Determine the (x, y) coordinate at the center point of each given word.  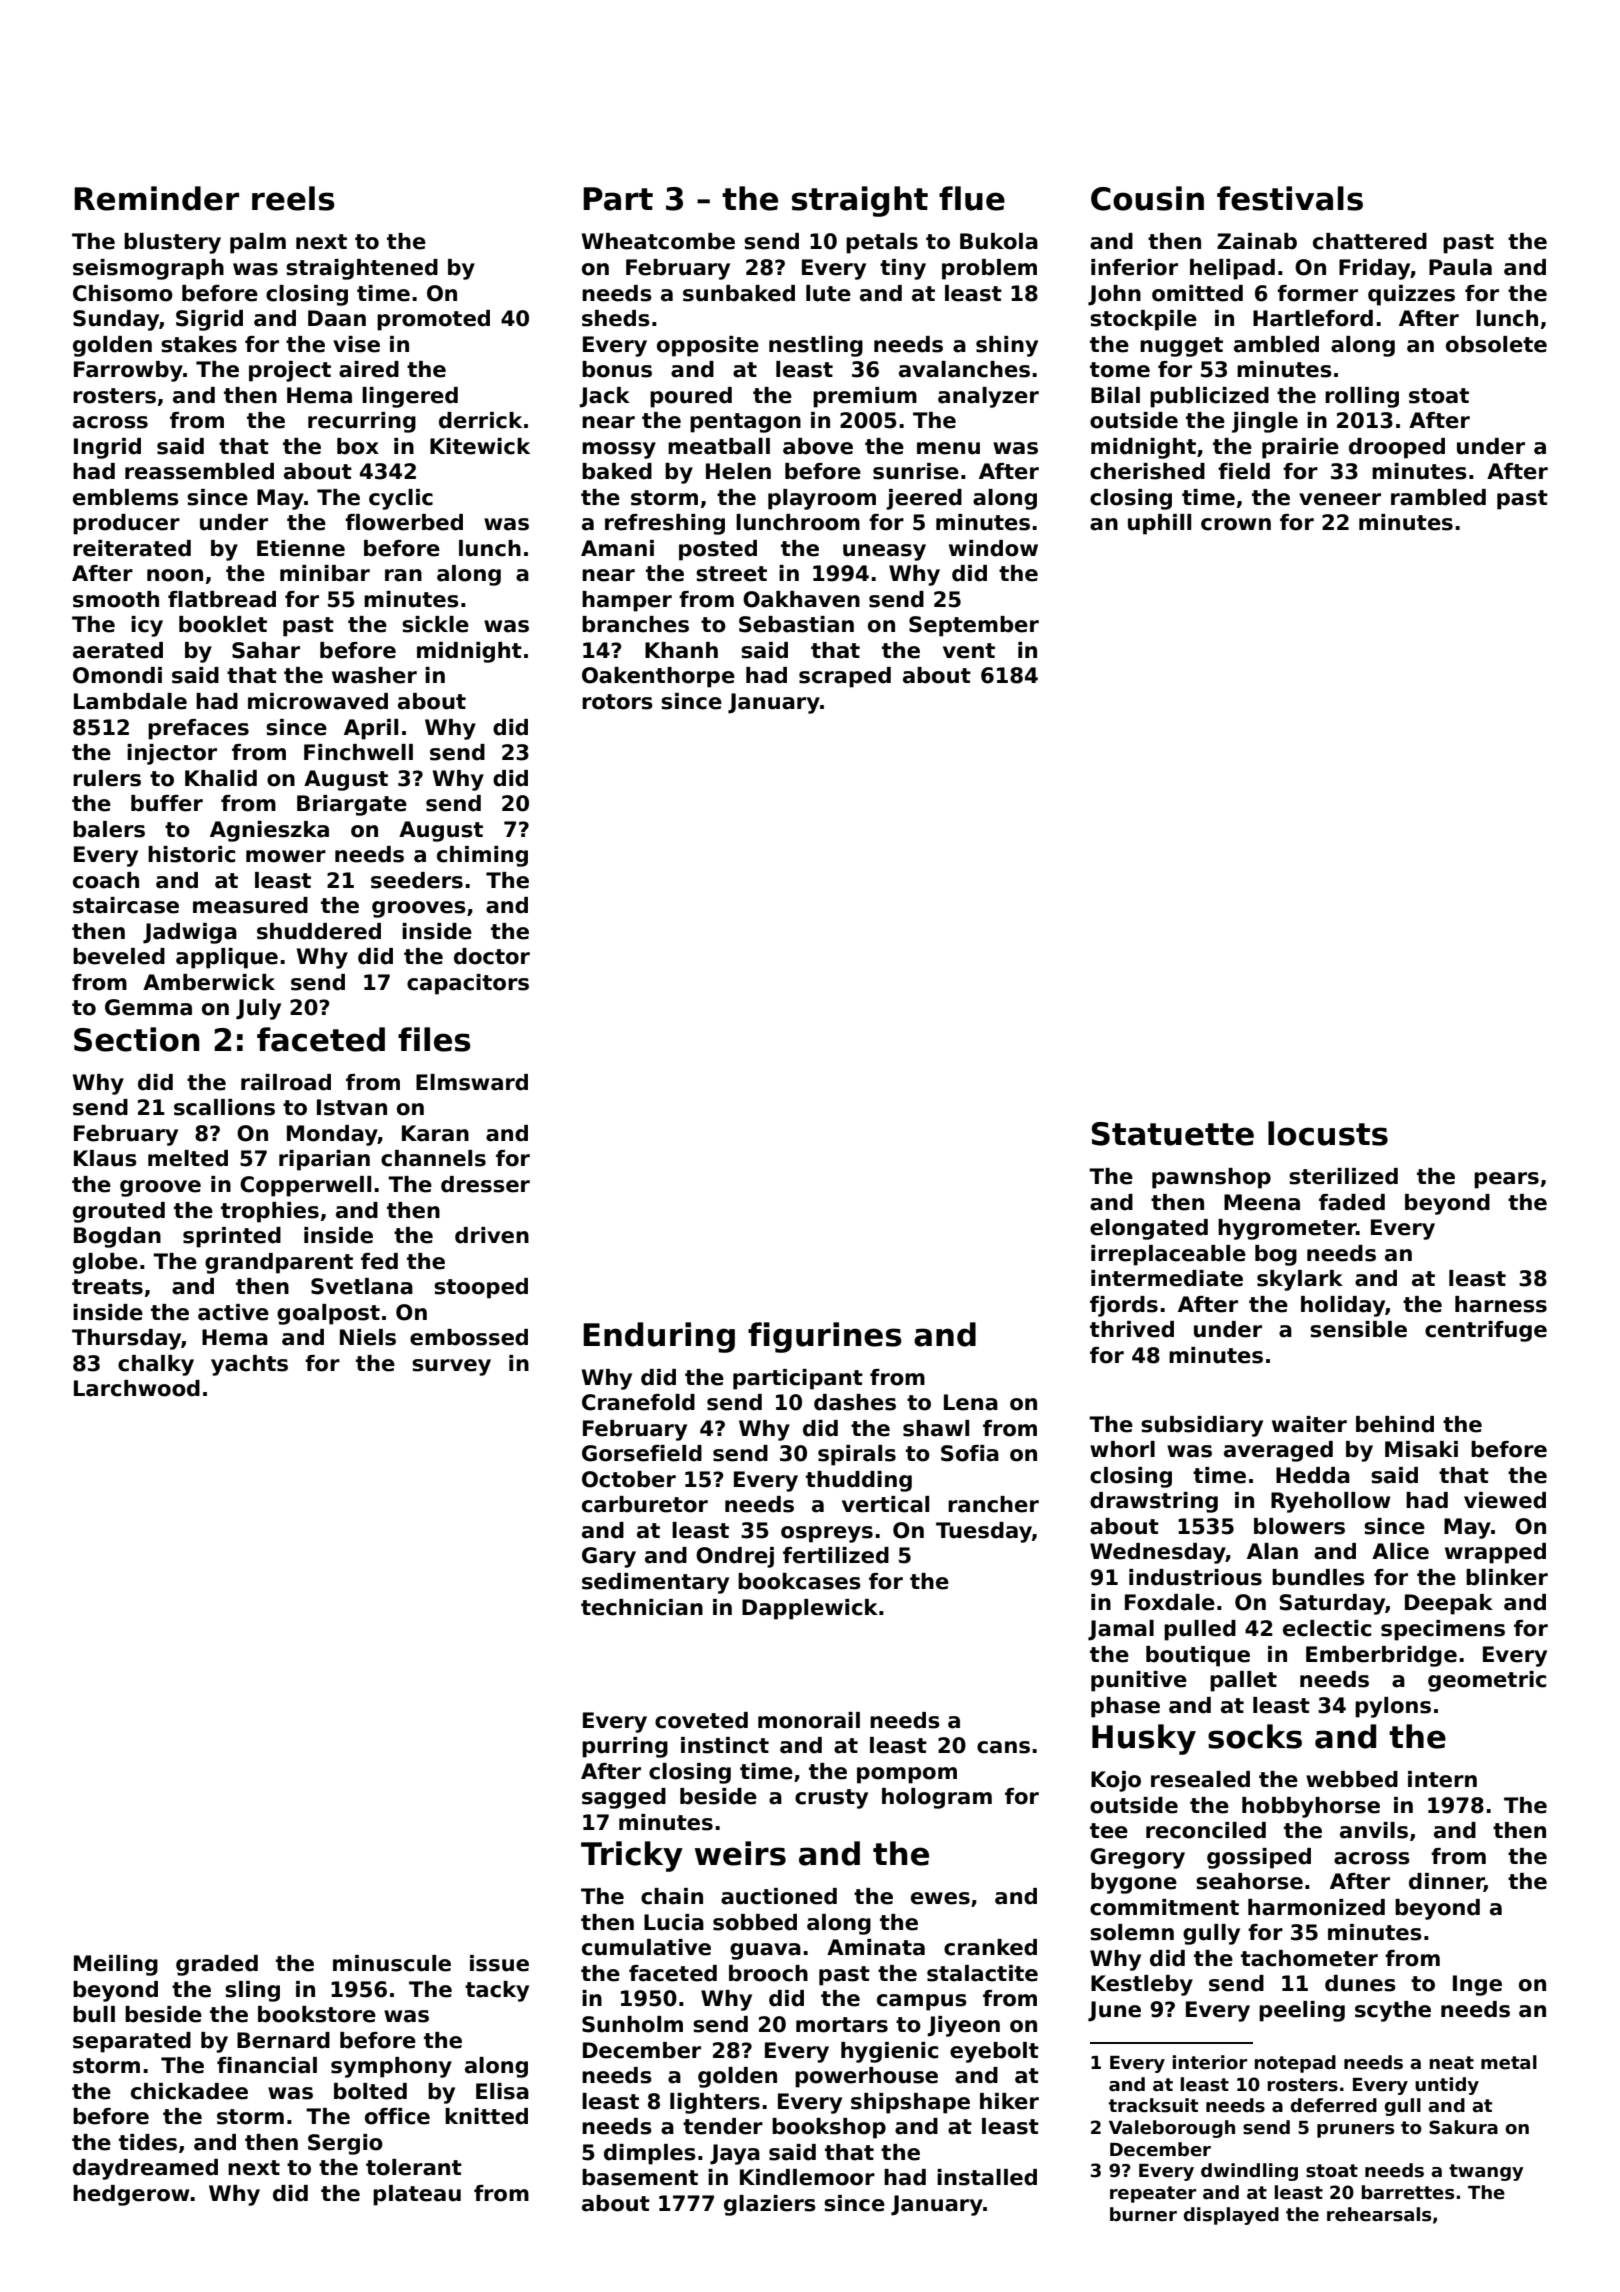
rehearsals (1379, 2214)
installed (987, 2177)
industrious (1195, 1577)
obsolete (1496, 344)
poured (691, 397)
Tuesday (984, 1532)
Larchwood (137, 1388)
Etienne (301, 548)
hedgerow (131, 2195)
